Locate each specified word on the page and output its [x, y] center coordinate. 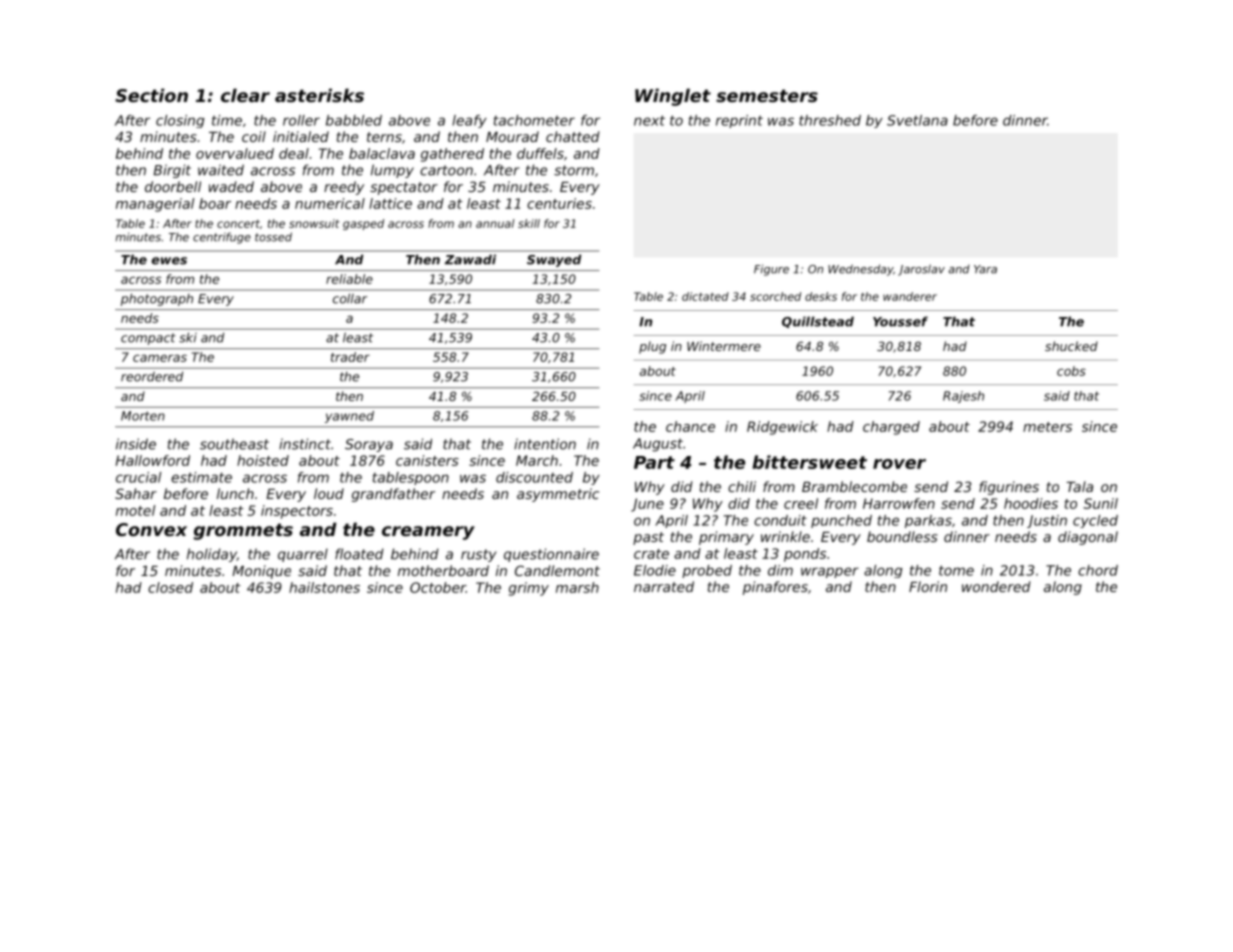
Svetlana [917, 120]
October [438, 587]
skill [529, 223]
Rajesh [963, 397]
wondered [996, 586]
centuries [559, 203]
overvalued [235, 153]
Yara [985, 269]
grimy [529, 589]
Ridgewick [782, 428]
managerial [155, 205]
